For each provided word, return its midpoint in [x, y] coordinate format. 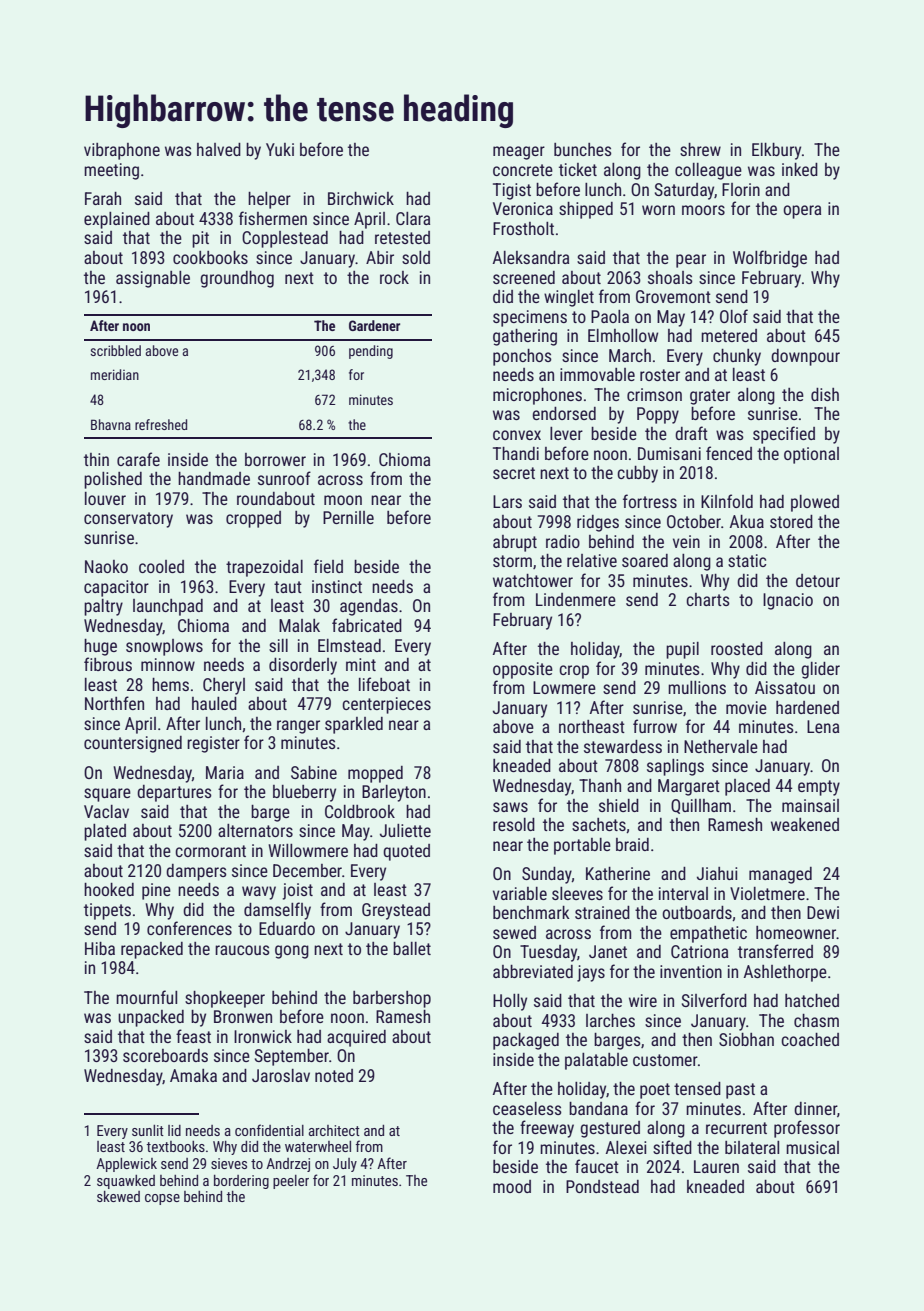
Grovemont [673, 296]
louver [105, 498]
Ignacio [788, 601]
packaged [526, 1041]
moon [343, 500]
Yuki [280, 149]
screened [524, 277]
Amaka [193, 1075]
